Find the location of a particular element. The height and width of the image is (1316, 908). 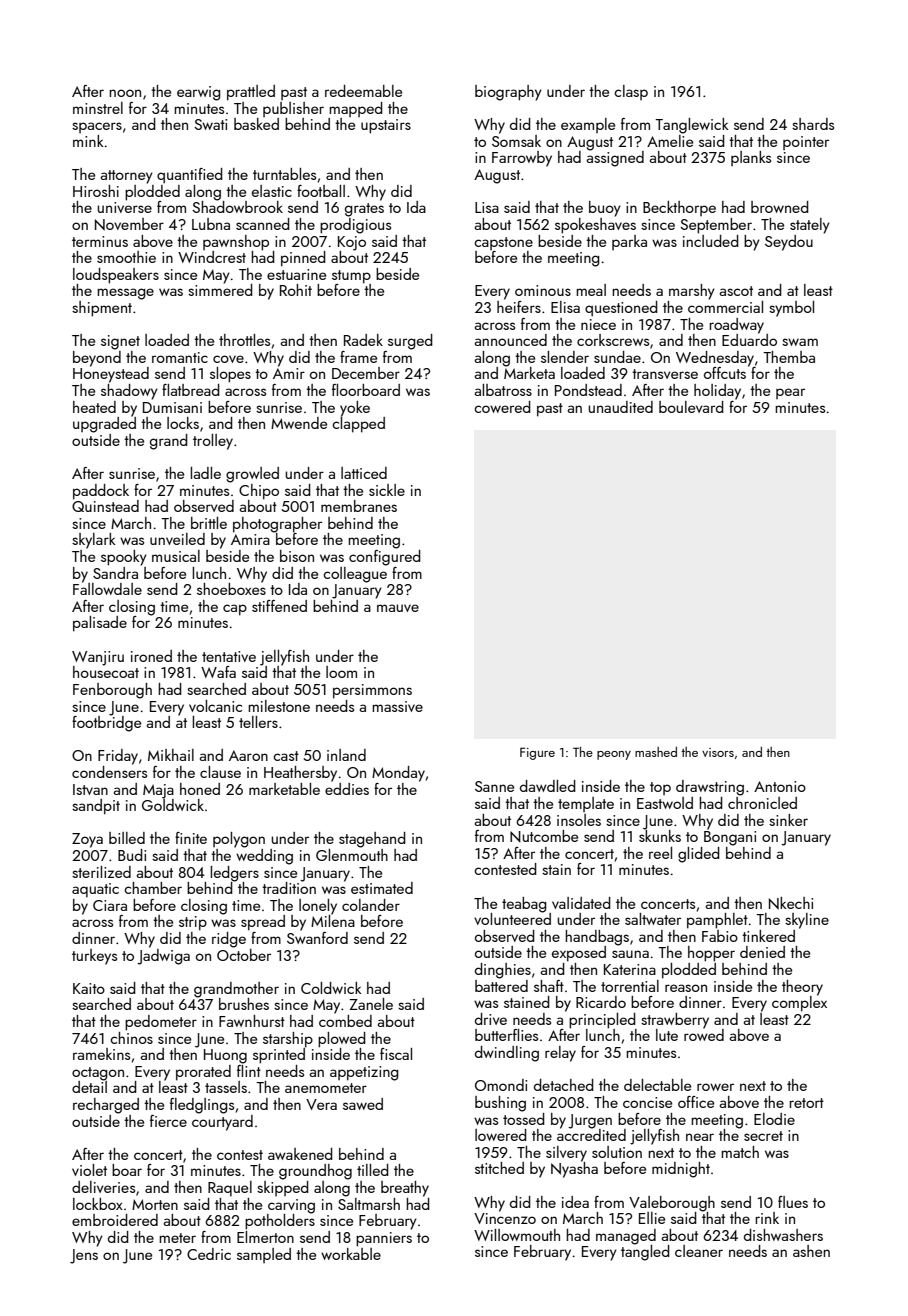

Jens is located at coordinates (84, 1256).
